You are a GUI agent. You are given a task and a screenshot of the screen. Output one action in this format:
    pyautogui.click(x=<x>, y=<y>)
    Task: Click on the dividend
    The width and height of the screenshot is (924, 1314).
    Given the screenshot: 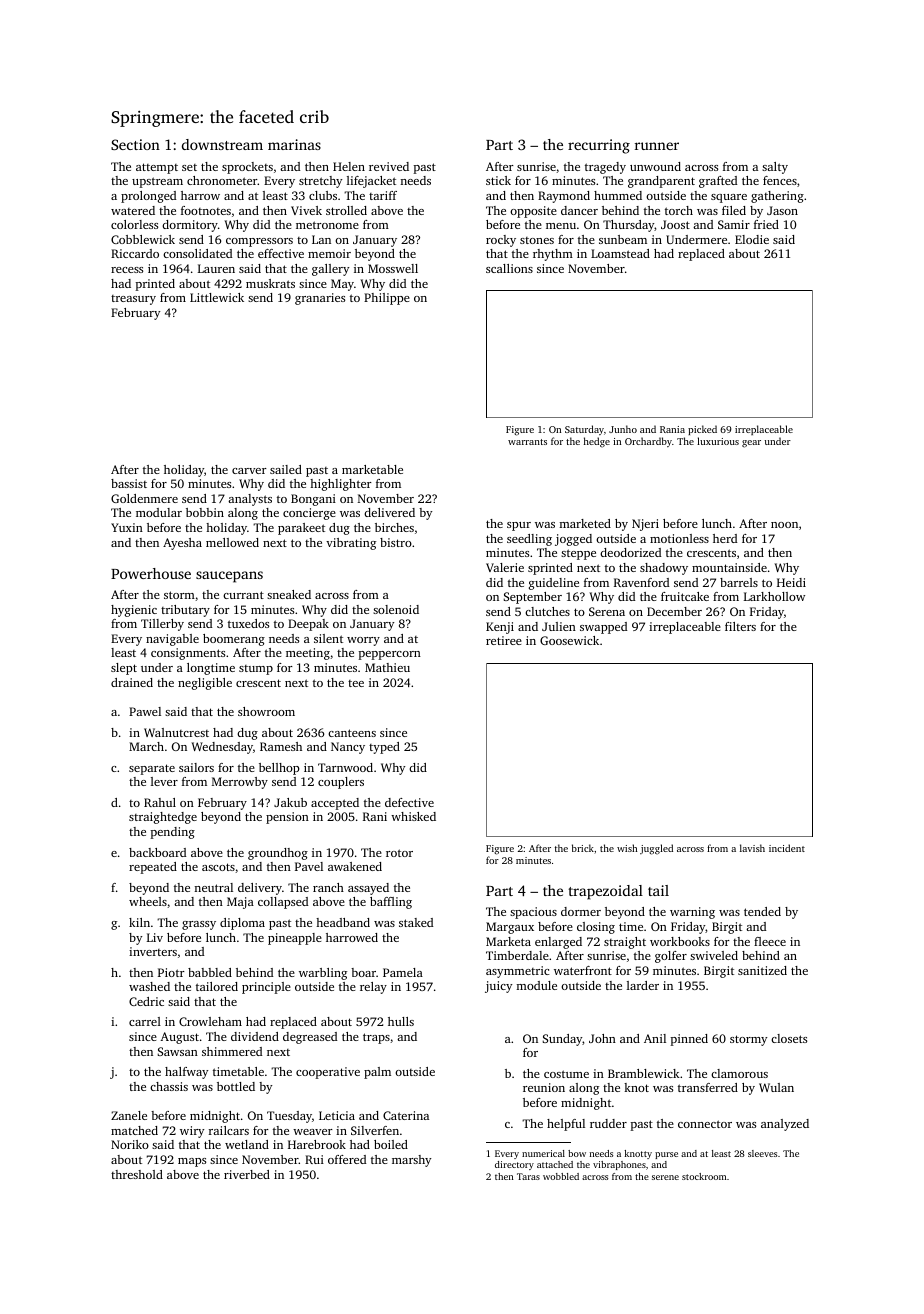 What is the action you would take?
    pyautogui.click(x=255, y=1036)
